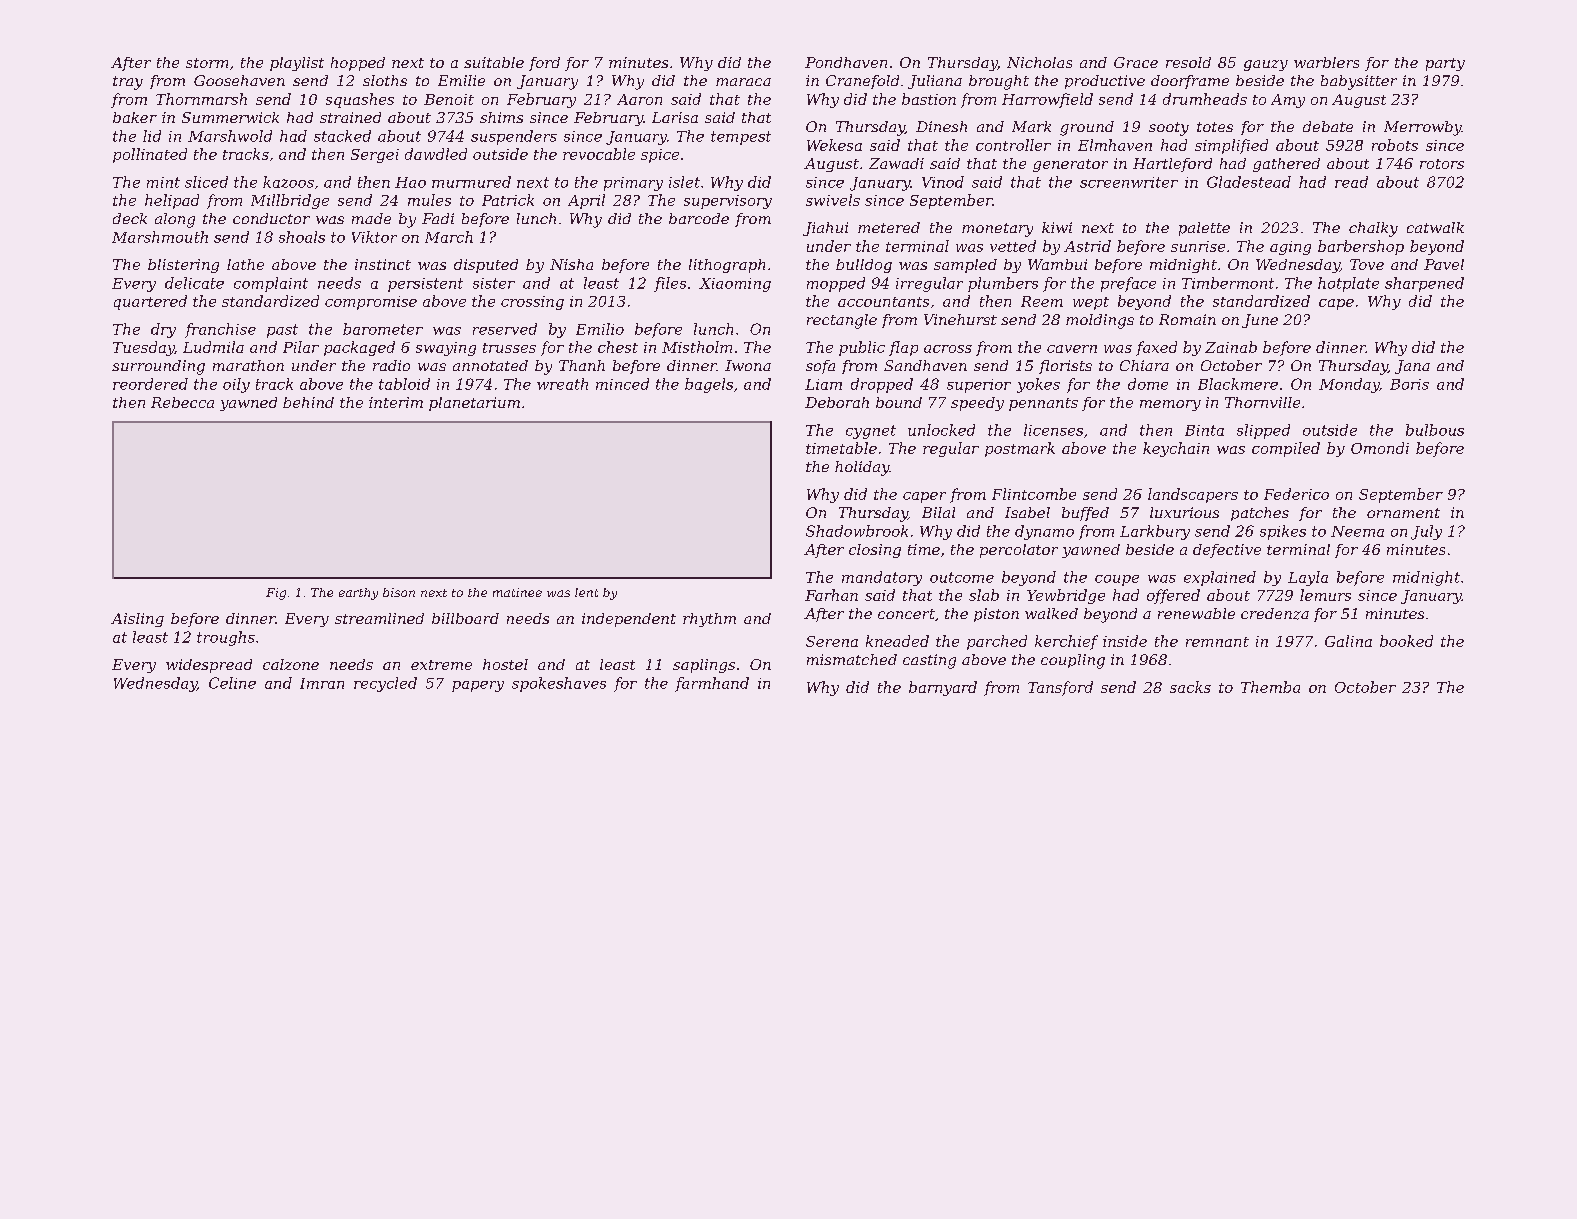  What do you see at coordinates (359, 348) in the screenshot?
I see `packaged` at bounding box center [359, 348].
